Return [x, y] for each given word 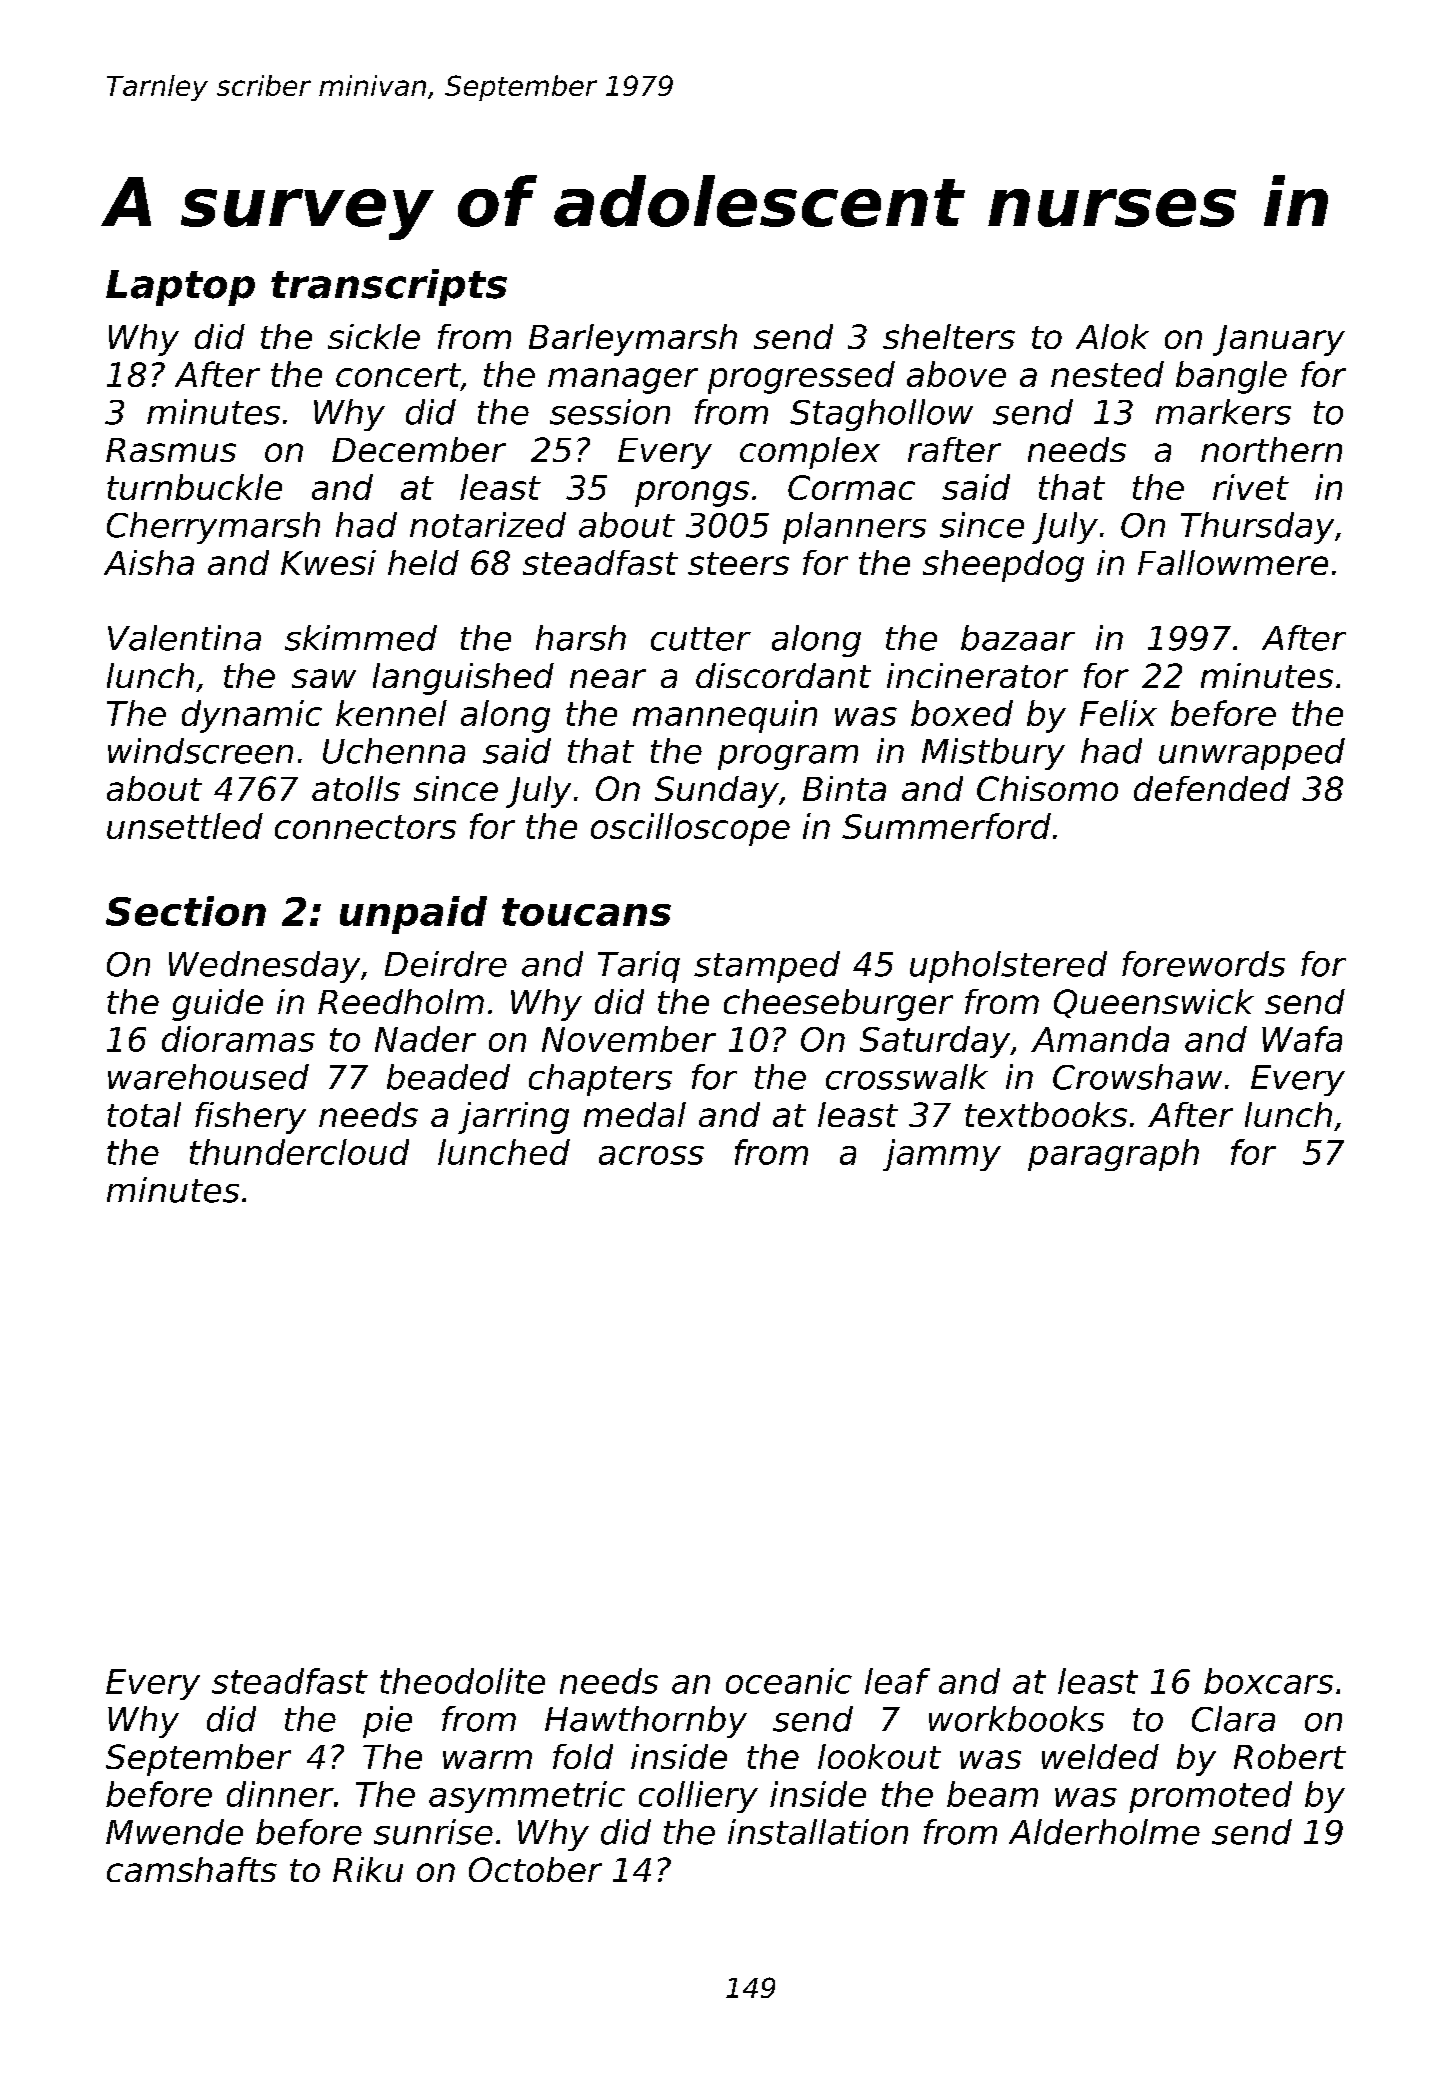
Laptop [180, 288]
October [535, 1869]
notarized [488, 525]
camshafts [192, 1869]
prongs [692, 494]
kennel [391, 713]
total [144, 1114]
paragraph [1113, 1155]
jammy [942, 1155]
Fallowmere [1233, 562]
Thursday [1257, 528]
